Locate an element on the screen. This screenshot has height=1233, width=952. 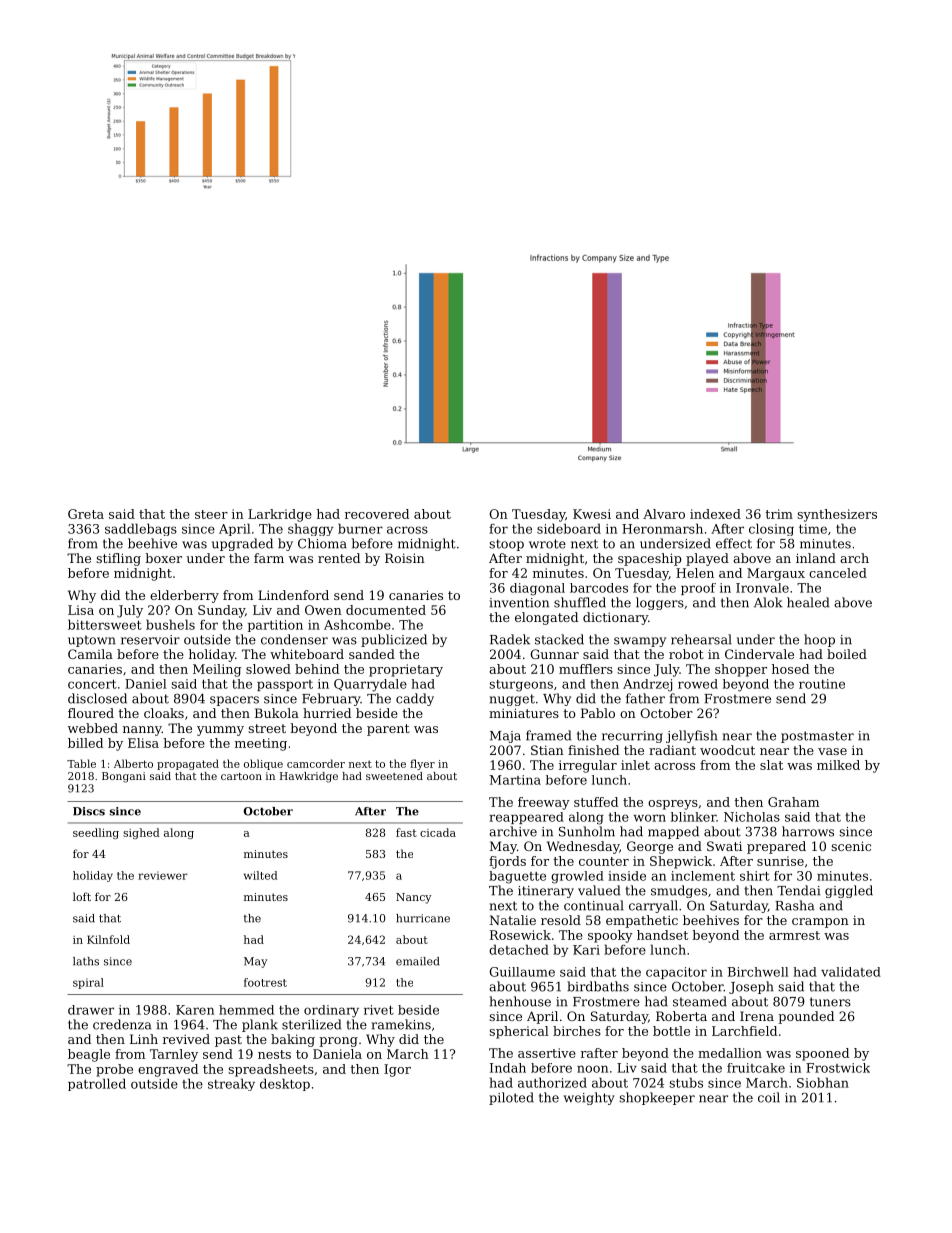
caddy is located at coordinates (415, 699).
